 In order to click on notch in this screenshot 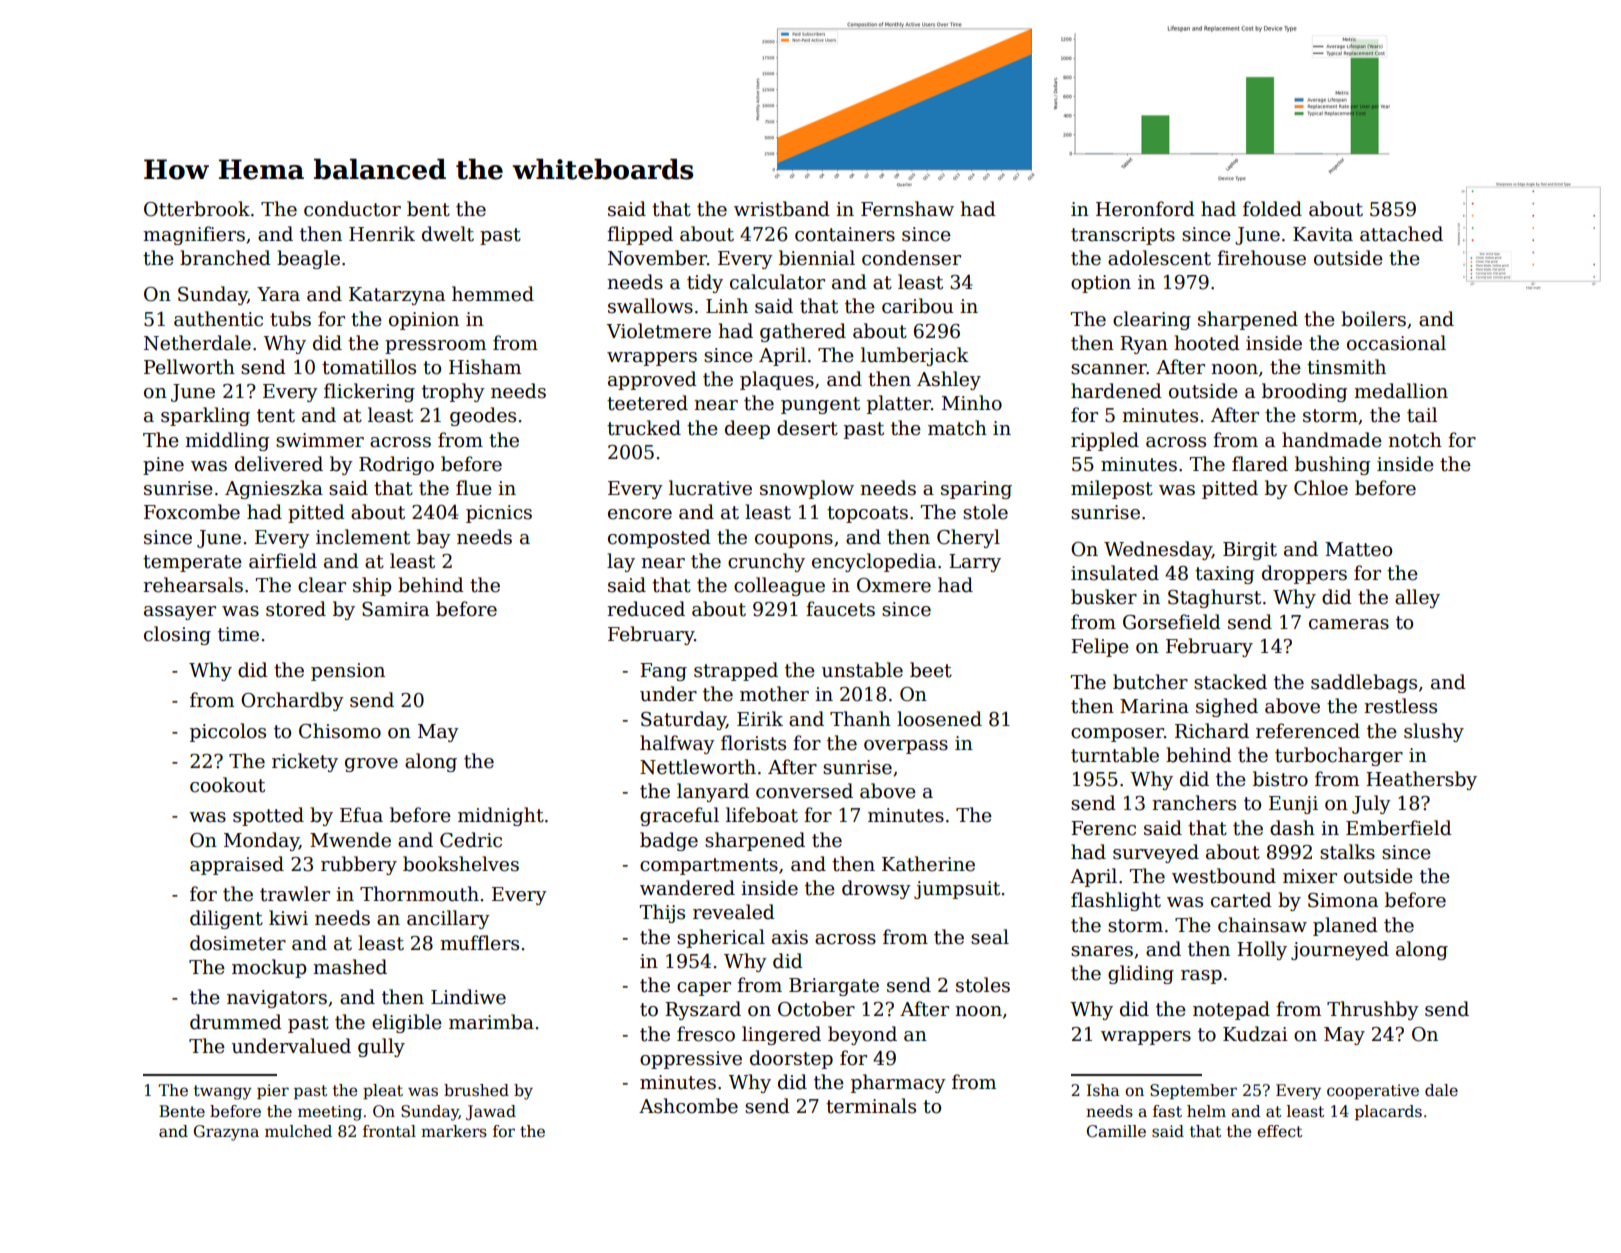, I will do `click(1415, 440)`.
